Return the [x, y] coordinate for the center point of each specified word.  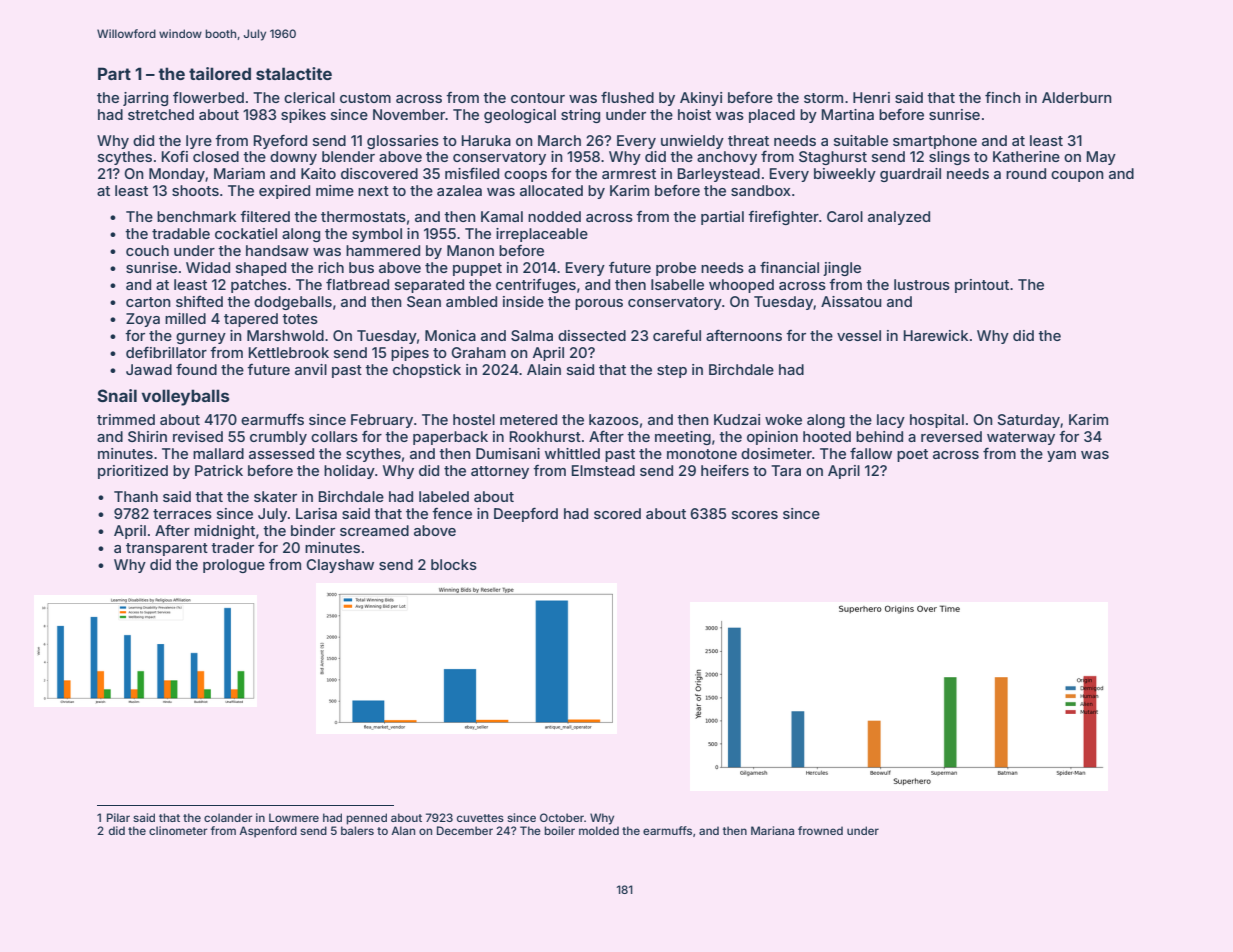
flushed [627, 97]
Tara [786, 470]
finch [1003, 97]
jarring [145, 99]
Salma [532, 335]
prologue [234, 566]
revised [198, 436]
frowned [820, 830]
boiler [559, 830]
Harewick [935, 335]
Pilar [118, 817]
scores [755, 515]
